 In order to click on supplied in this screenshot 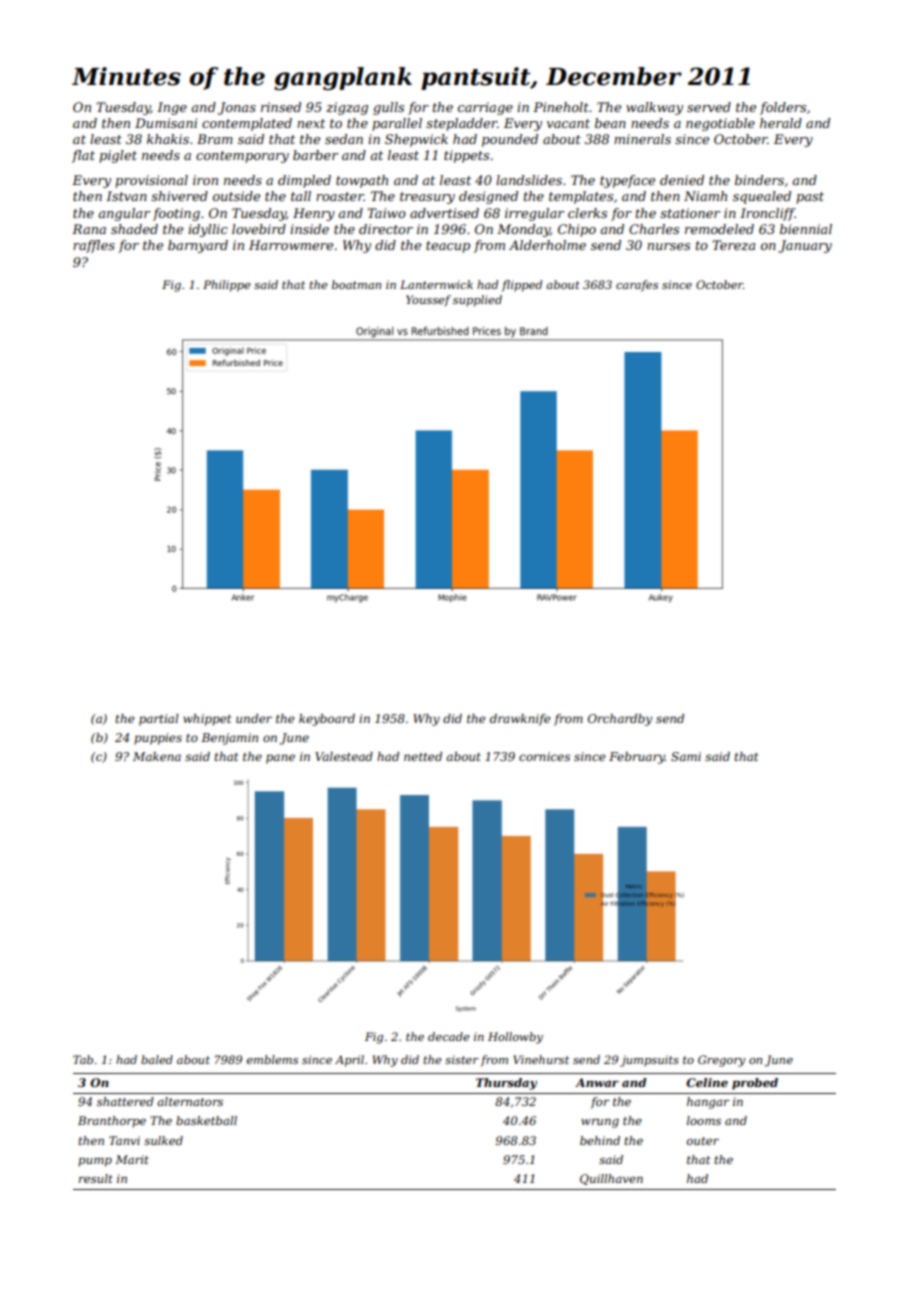, I will do `click(477, 301)`.
